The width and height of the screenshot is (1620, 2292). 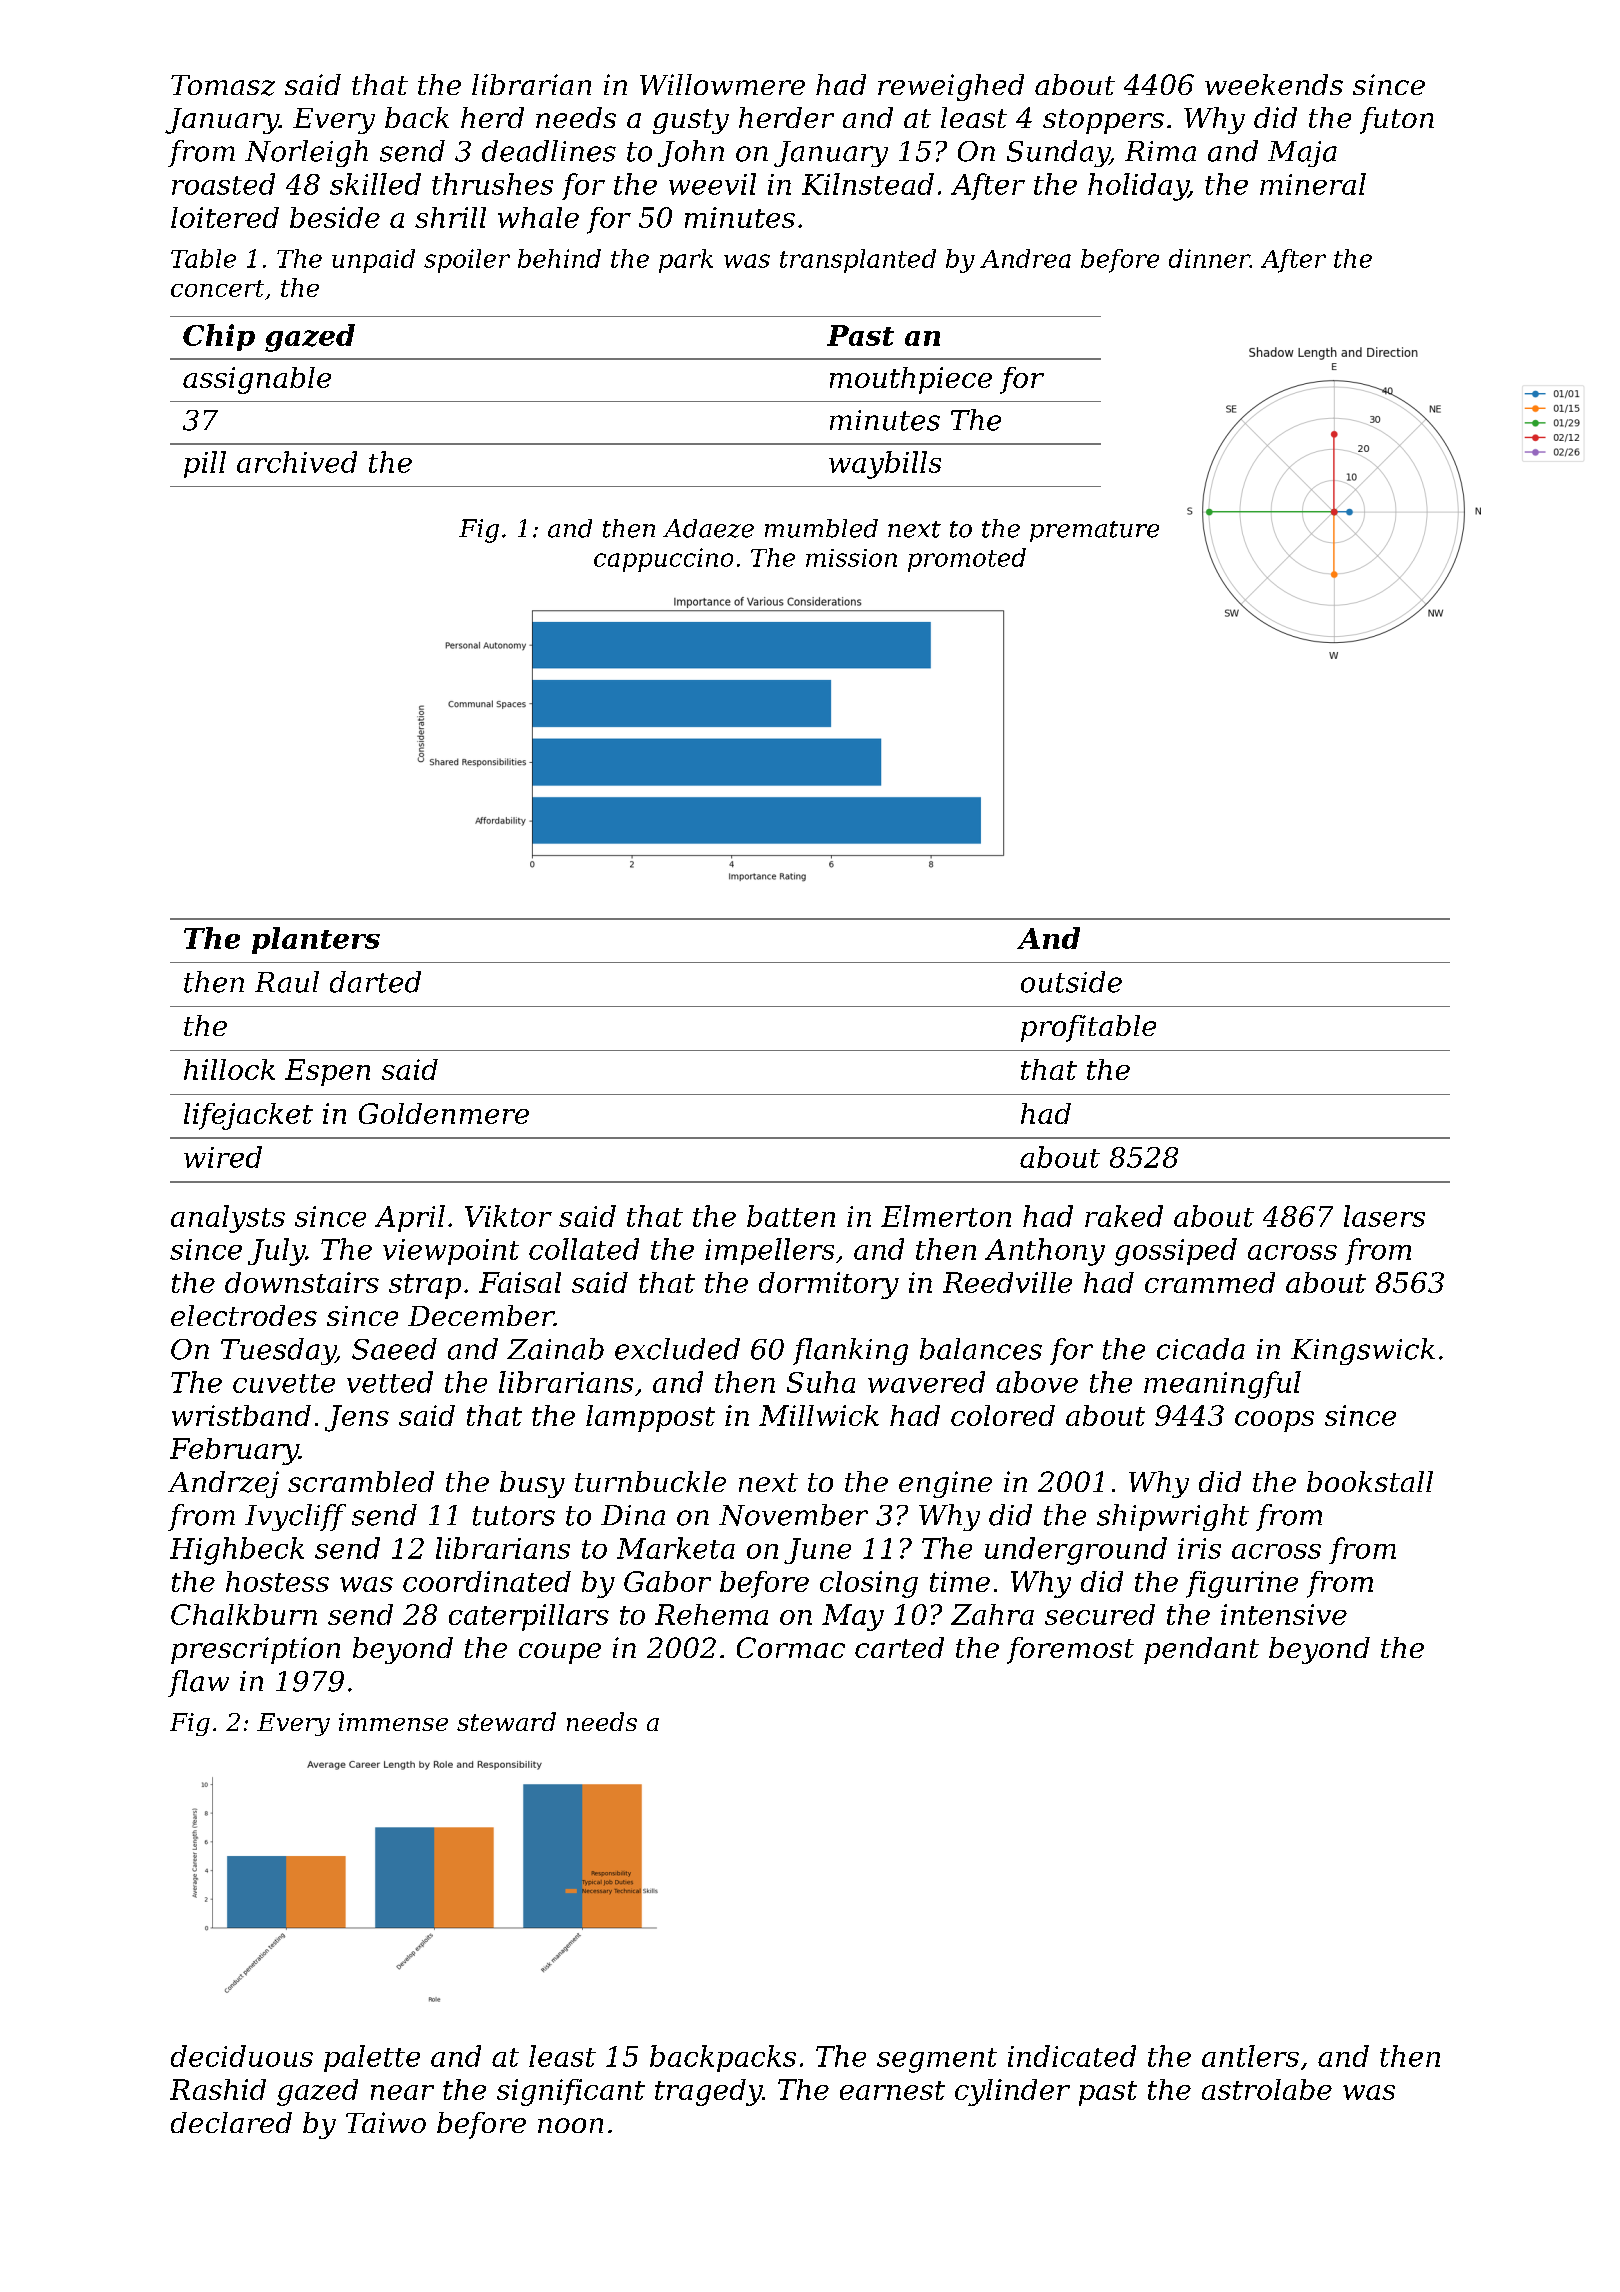 I want to click on foremost, so click(x=1070, y=1650).
